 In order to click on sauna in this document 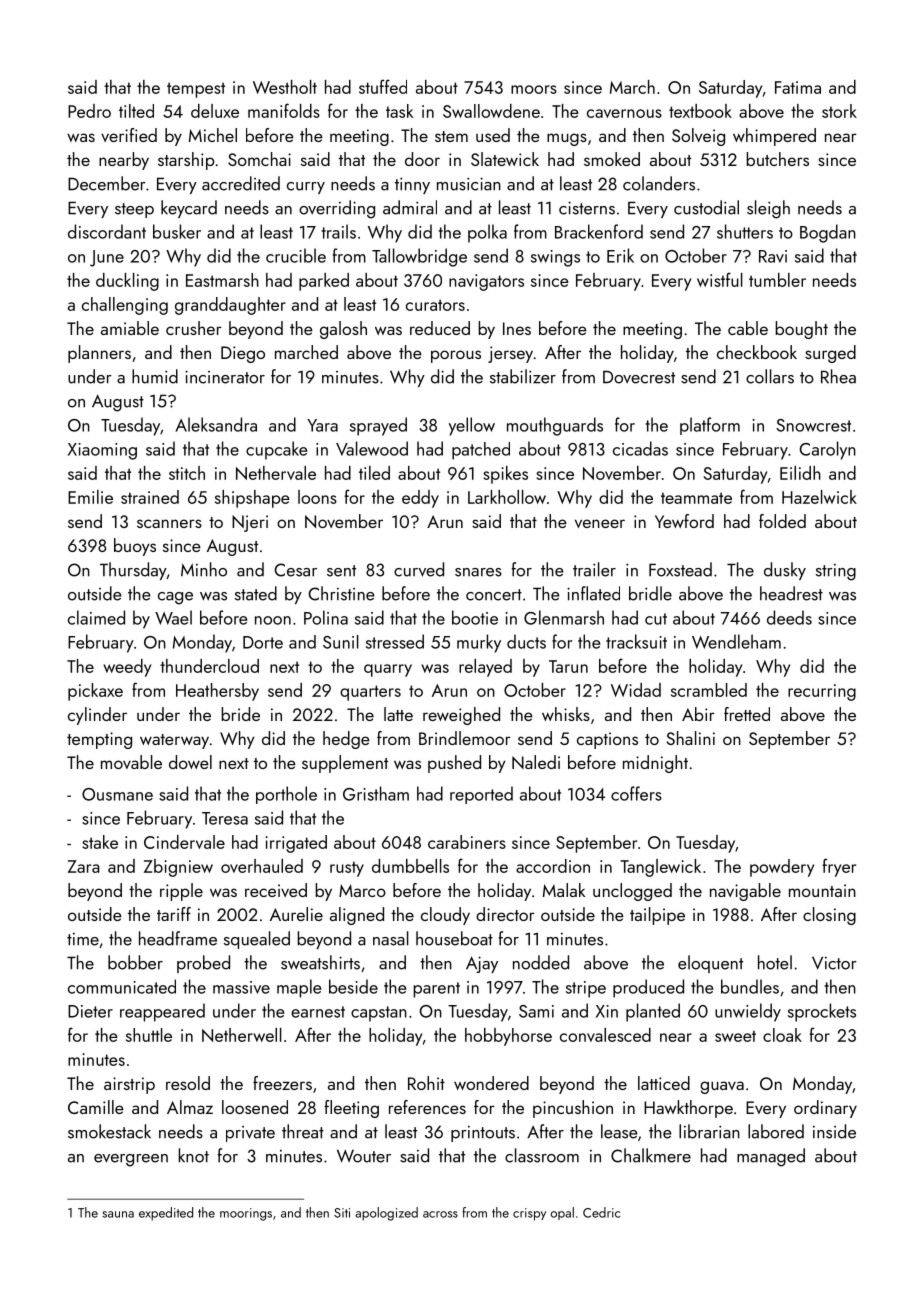, I will do `click(118, 1214)`.
